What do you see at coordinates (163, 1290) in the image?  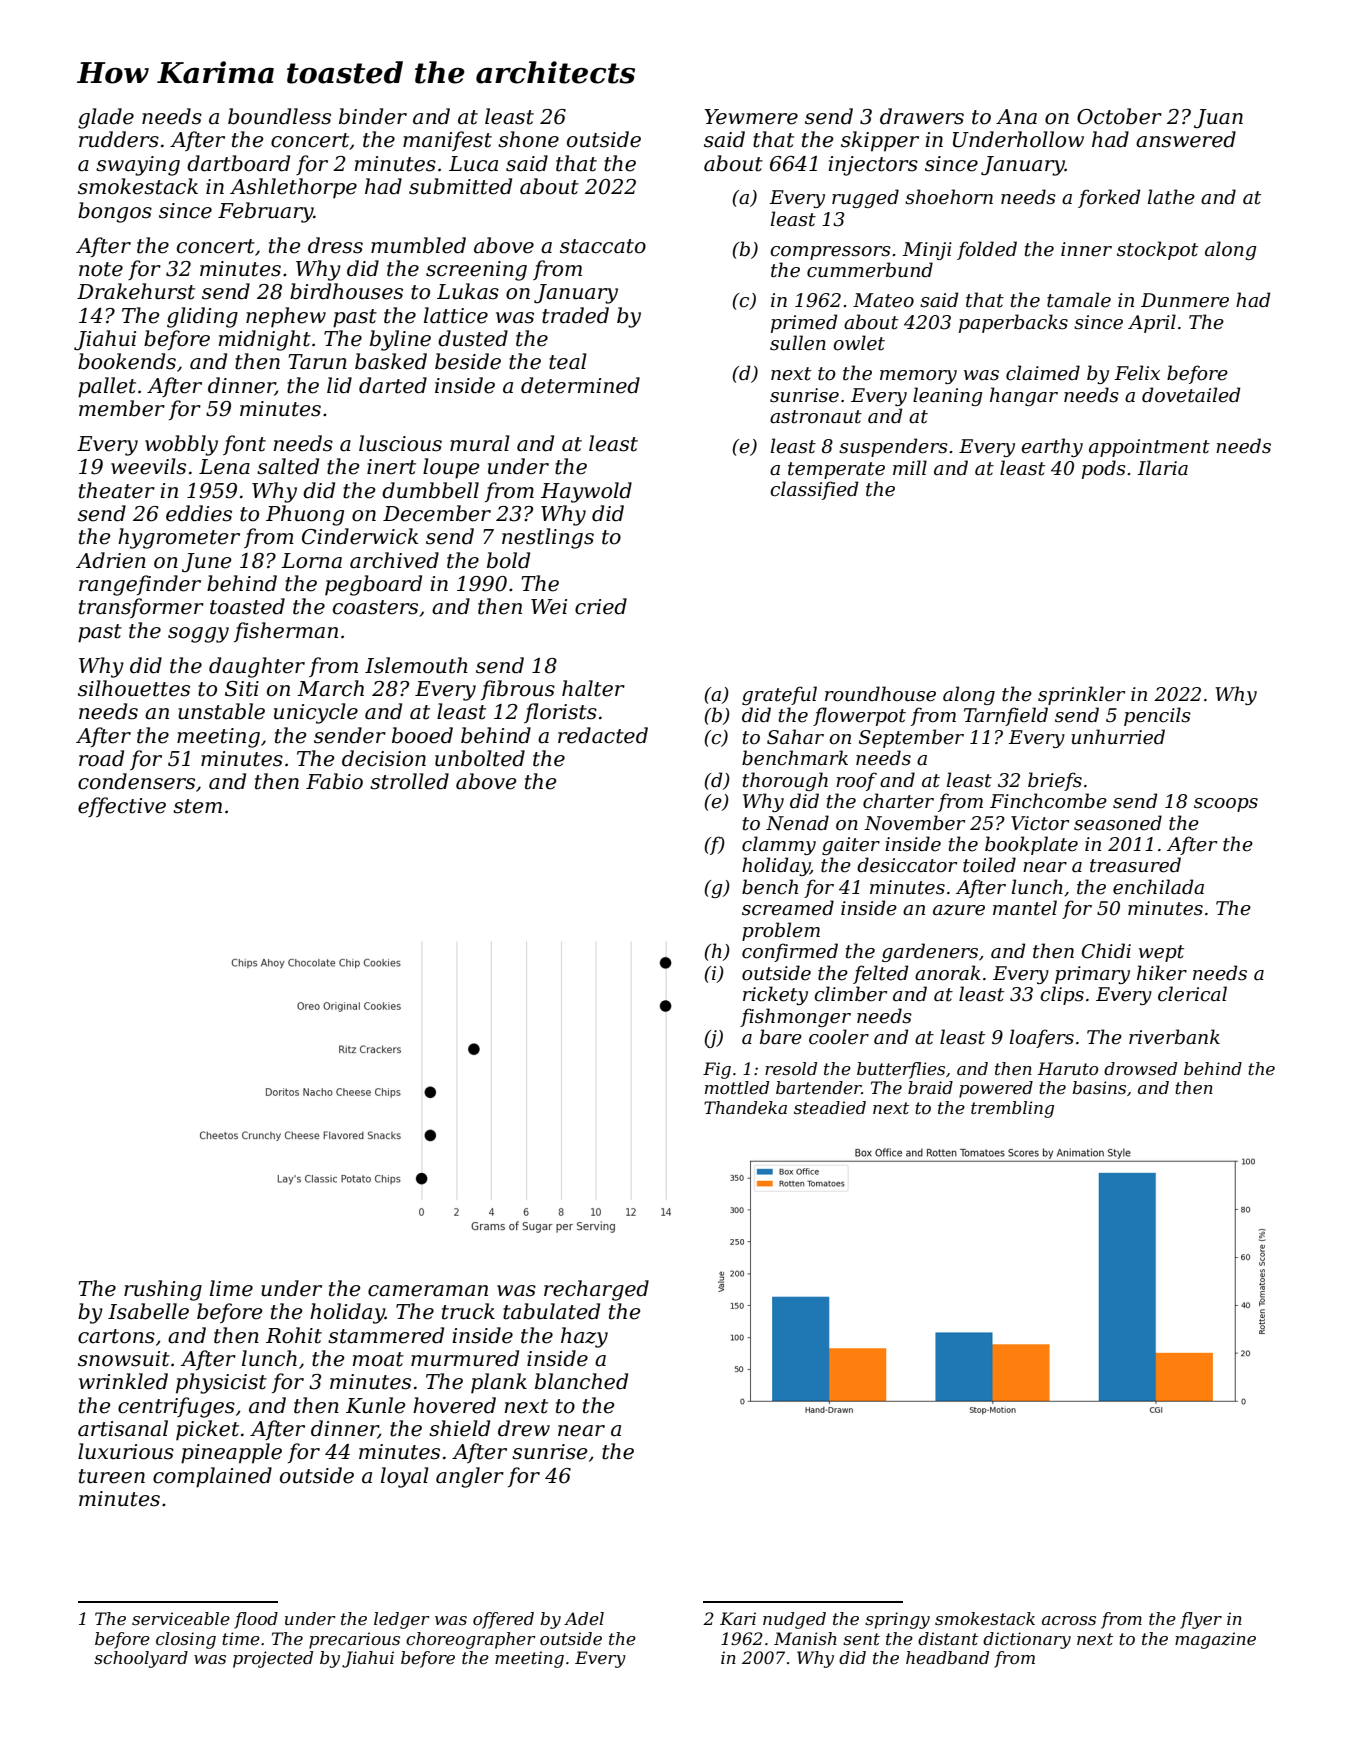 I see `rushing` at bounding box center [163, 1290].
